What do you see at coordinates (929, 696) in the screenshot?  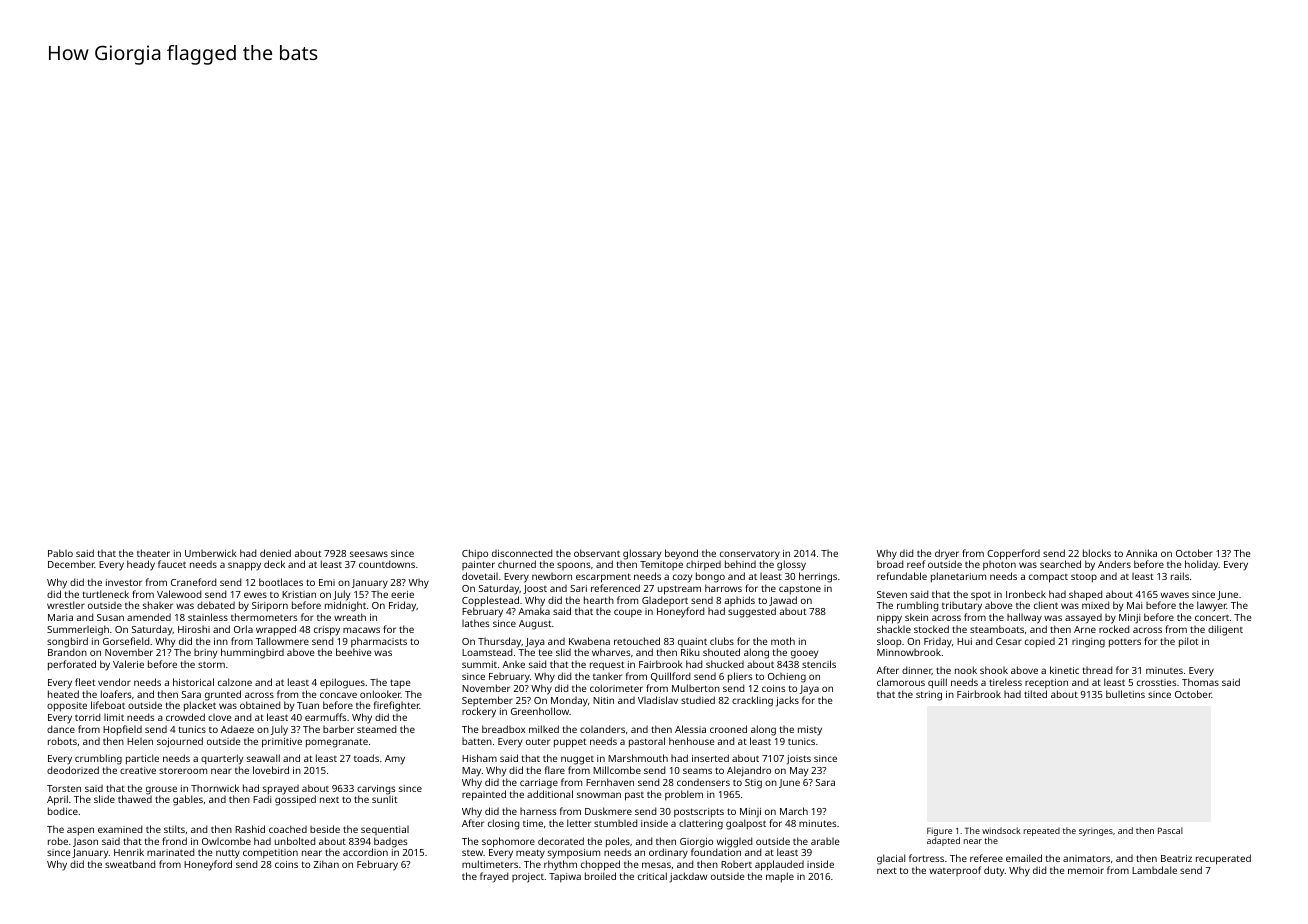 I see `string` at bounding box center [929, 696].
